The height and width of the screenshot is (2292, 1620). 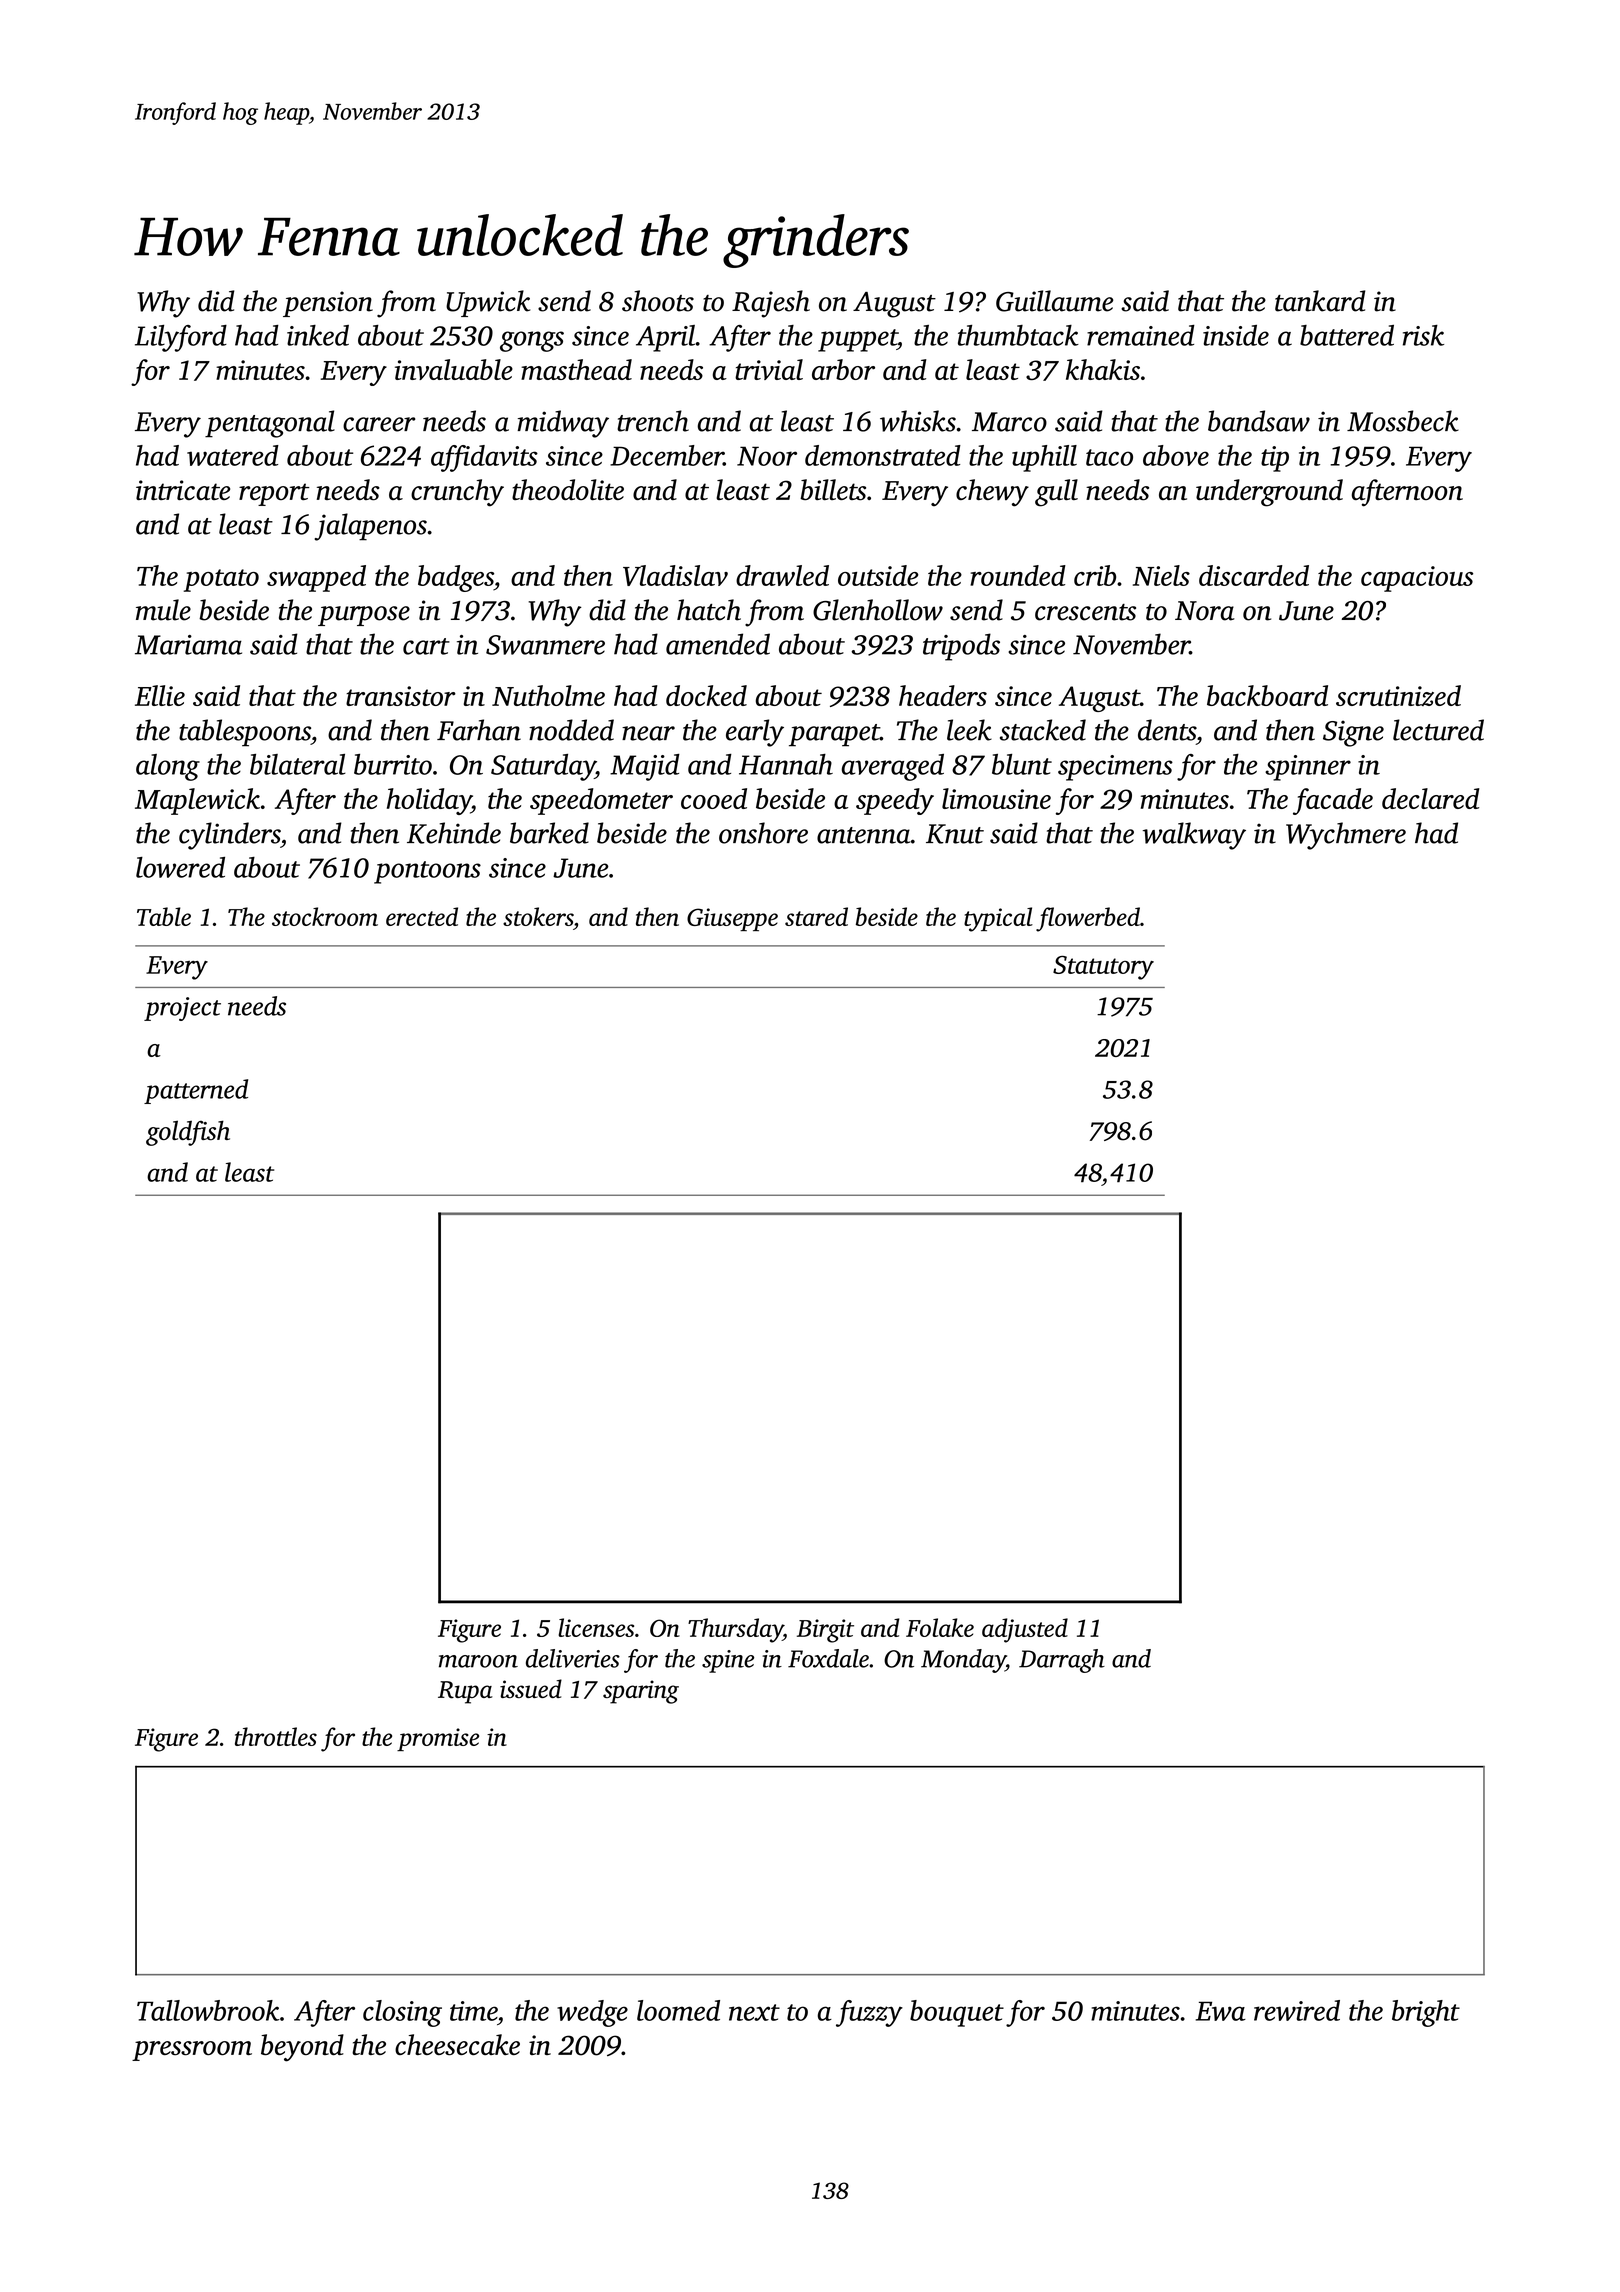 I want to click on Darragh, so click(x=1062, y=1661).
